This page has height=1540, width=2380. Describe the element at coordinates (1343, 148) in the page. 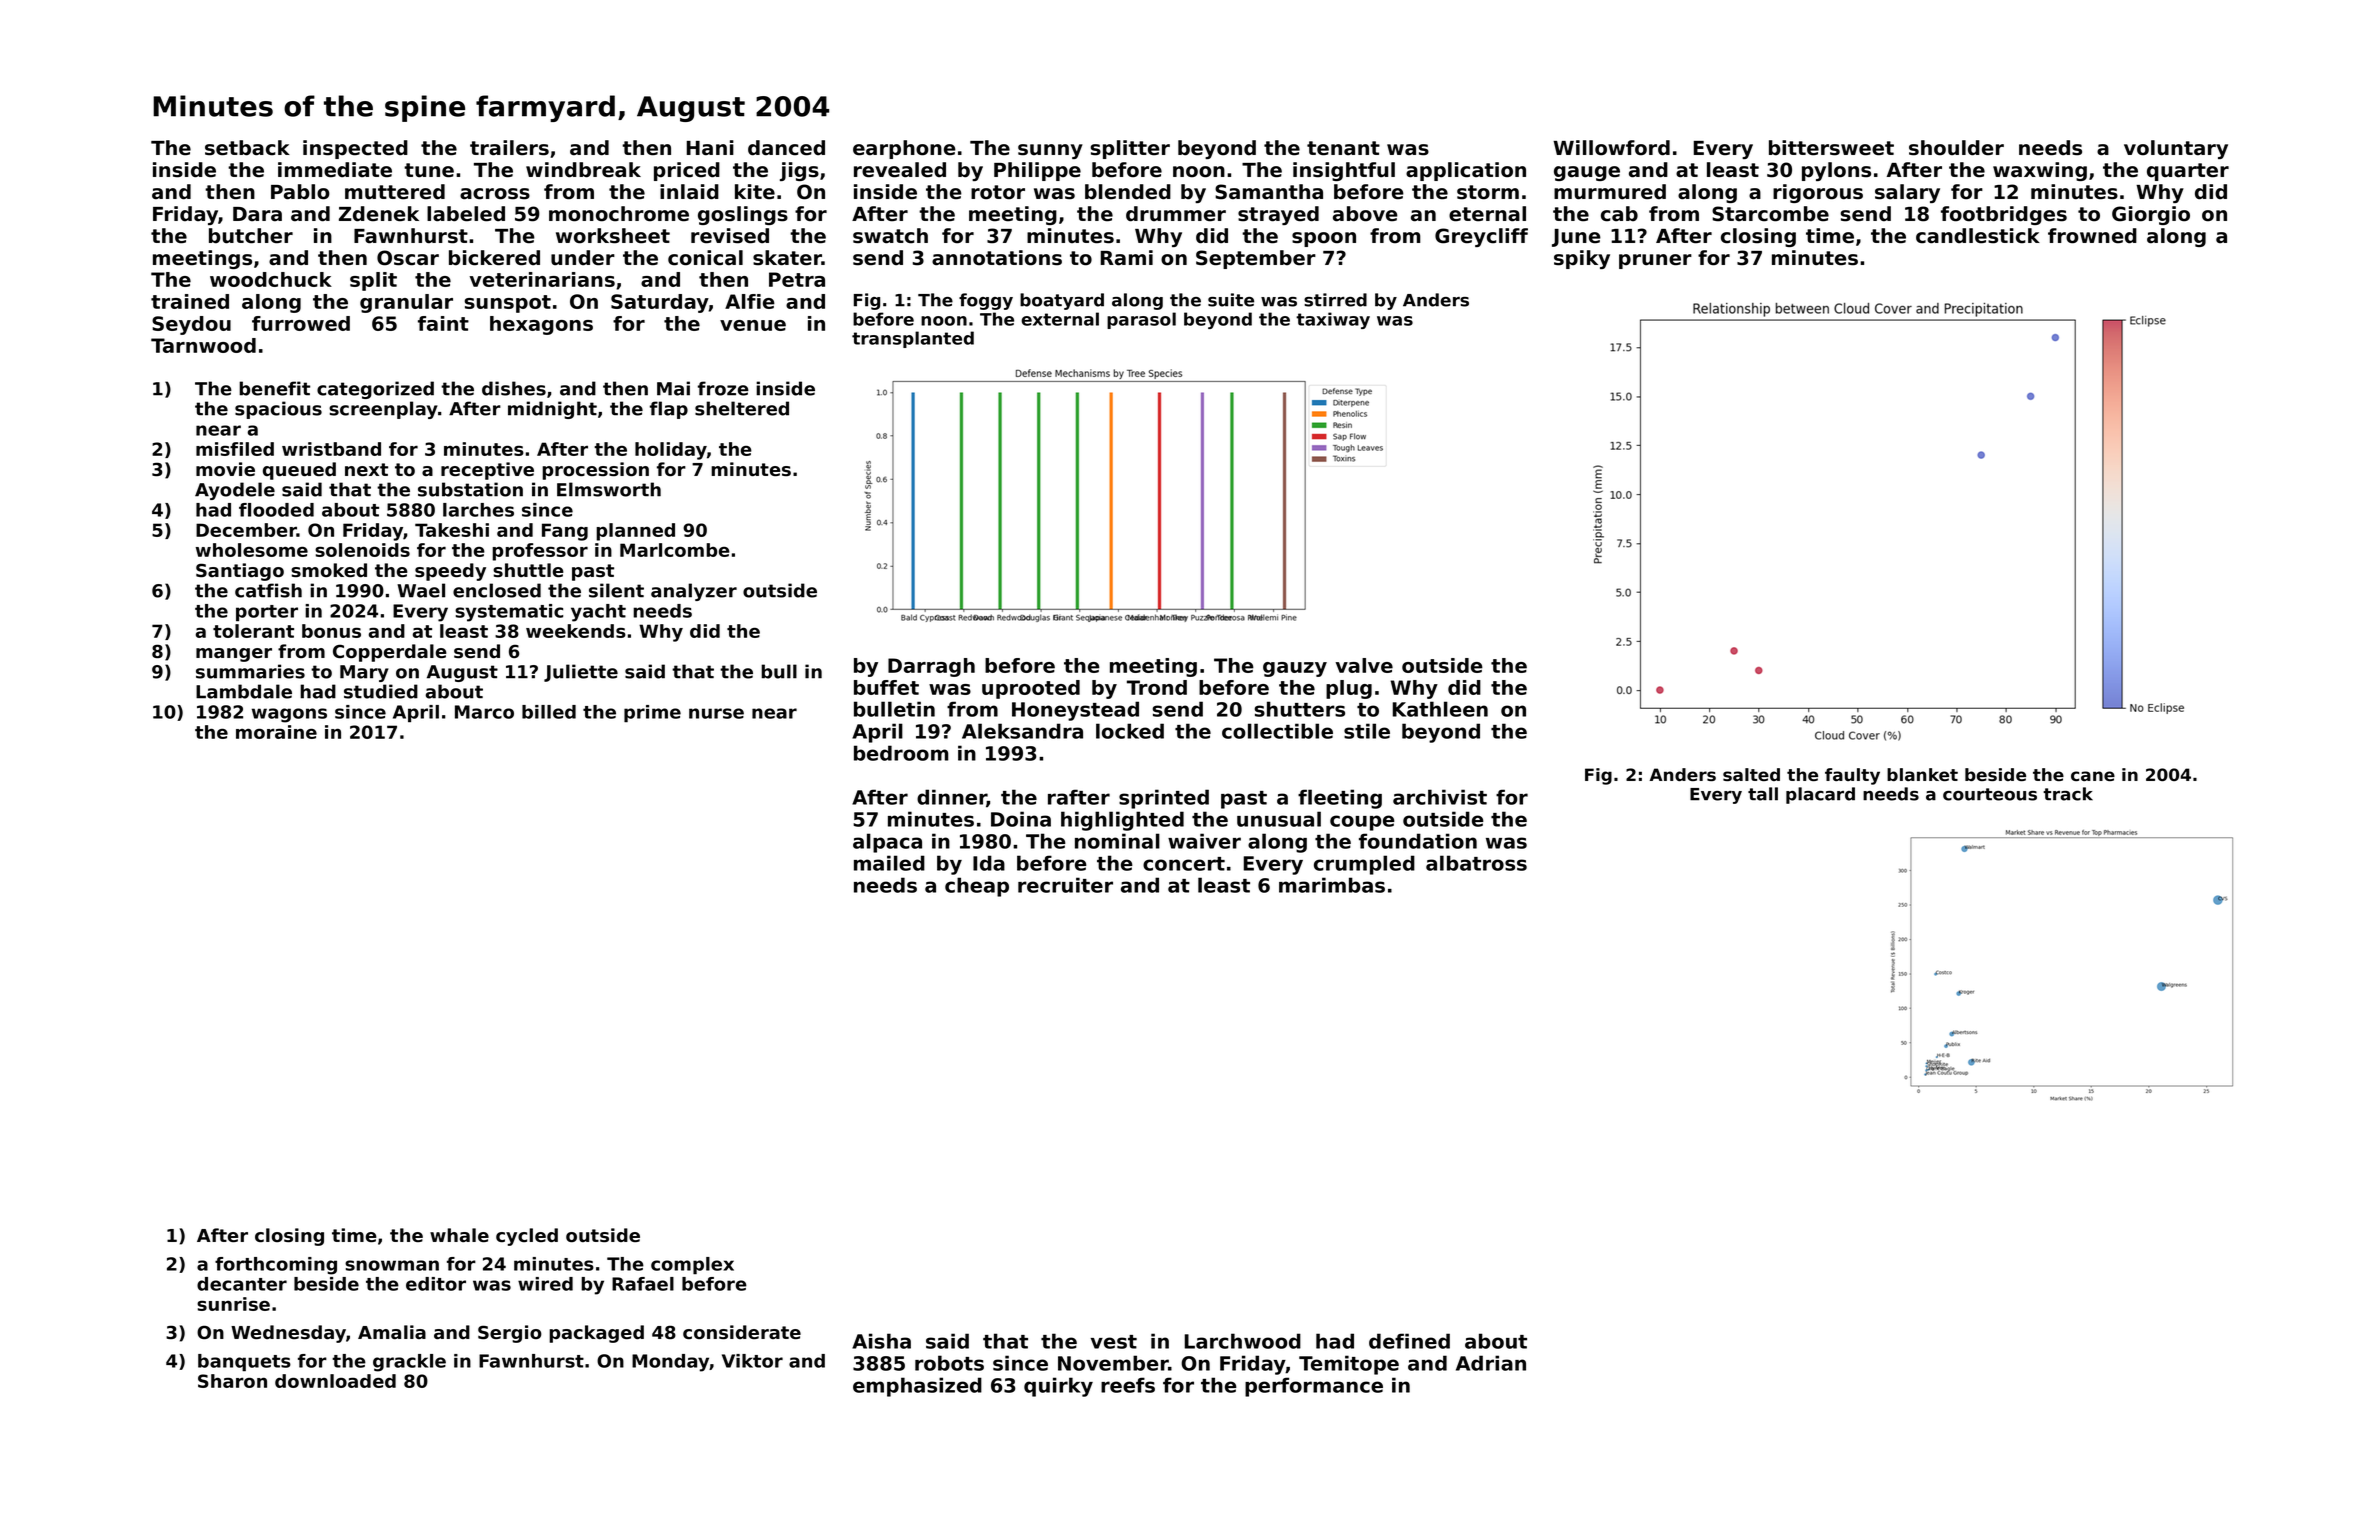

I see `tenant` at that location.
